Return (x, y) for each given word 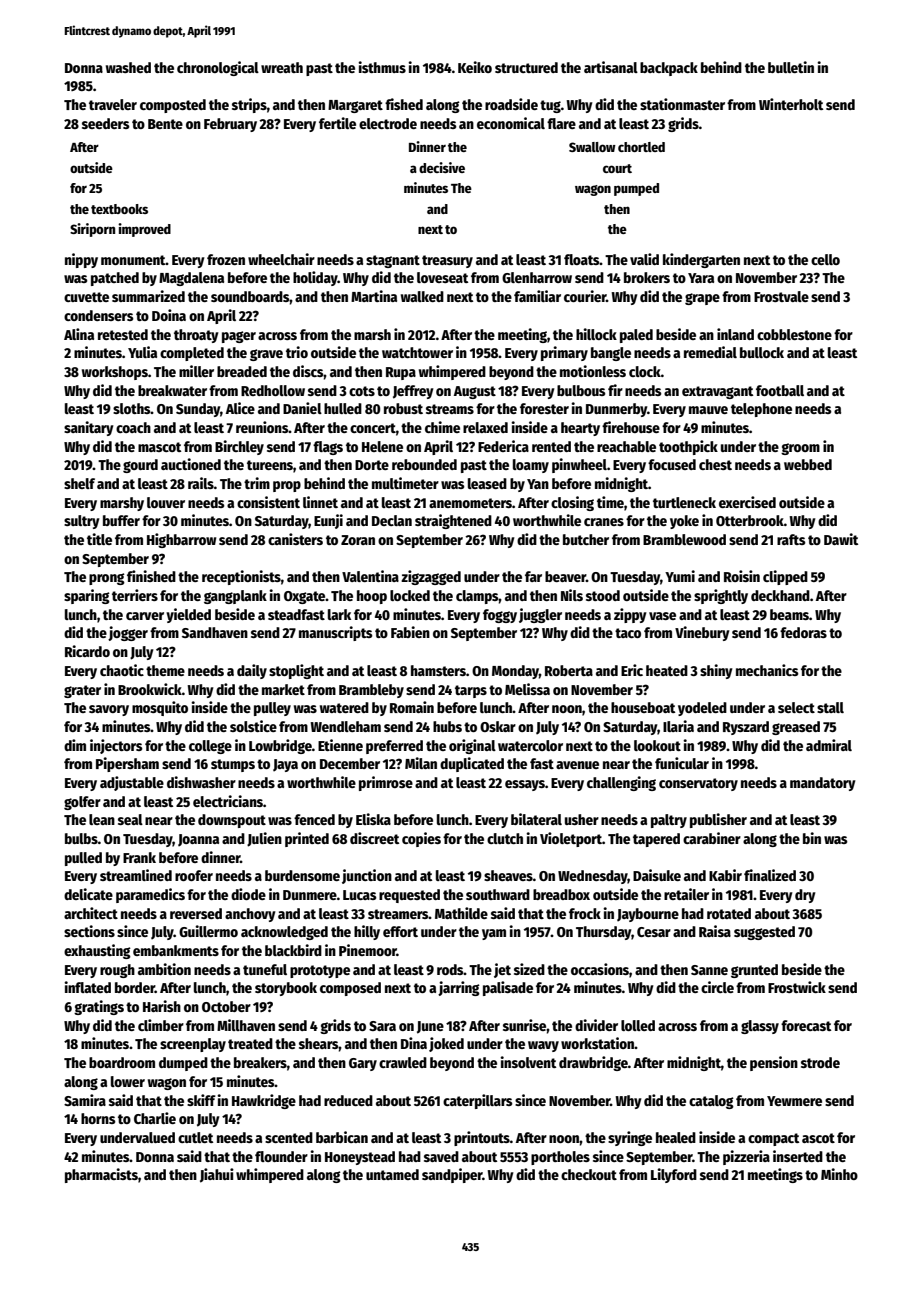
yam (494, 934)
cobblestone (794, 334)
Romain (412, 707)
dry (805, 896)
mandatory (823, 784)
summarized (148, 296)
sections (89, 931)
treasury (447, 261)
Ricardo (87, 651)
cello (825, 259)
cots (362, 391)
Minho (839, 1174)
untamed (392, 1174)
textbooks (119, 209)
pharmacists (101, 1175)
